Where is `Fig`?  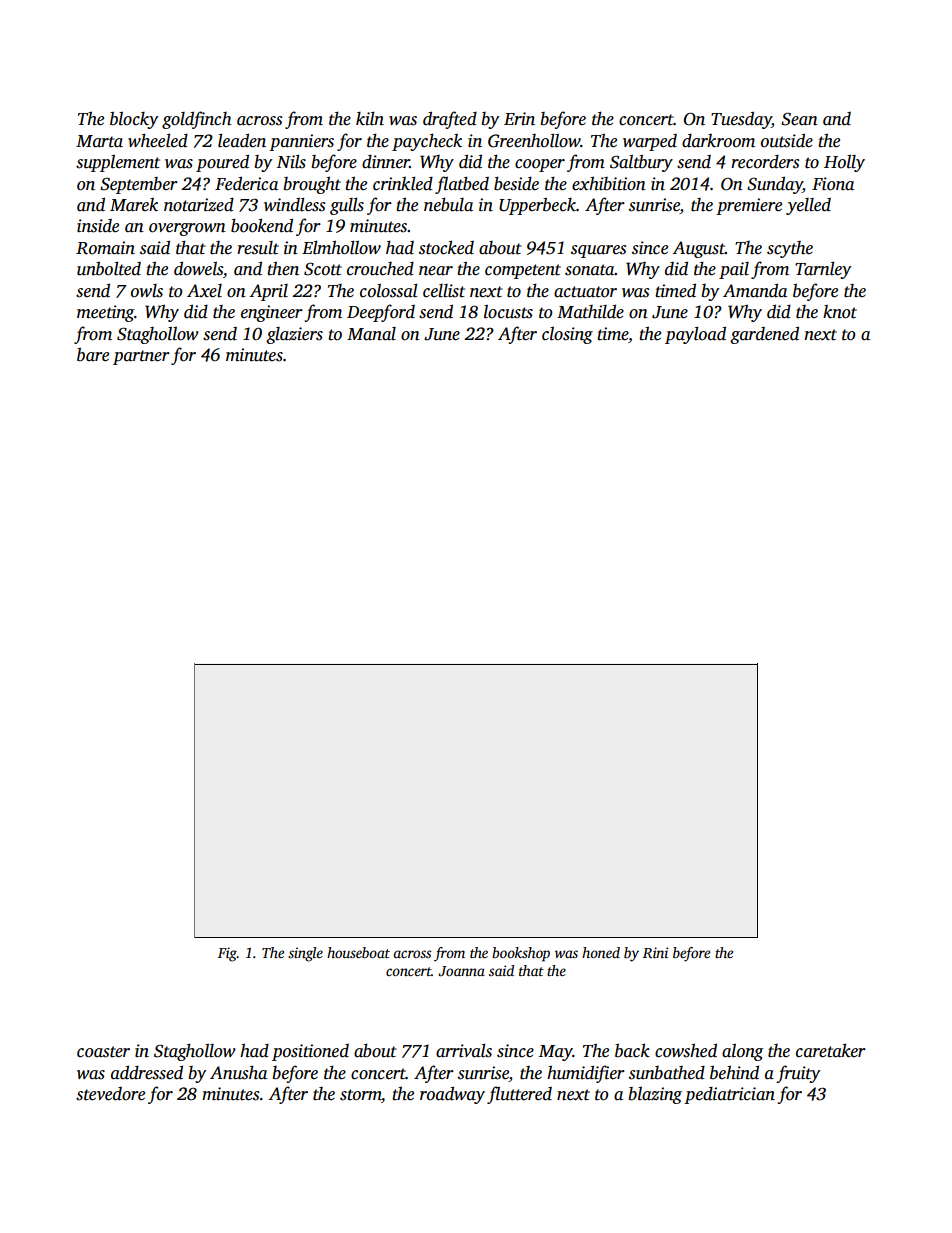 Fig is located at coordinates (227, 954).
